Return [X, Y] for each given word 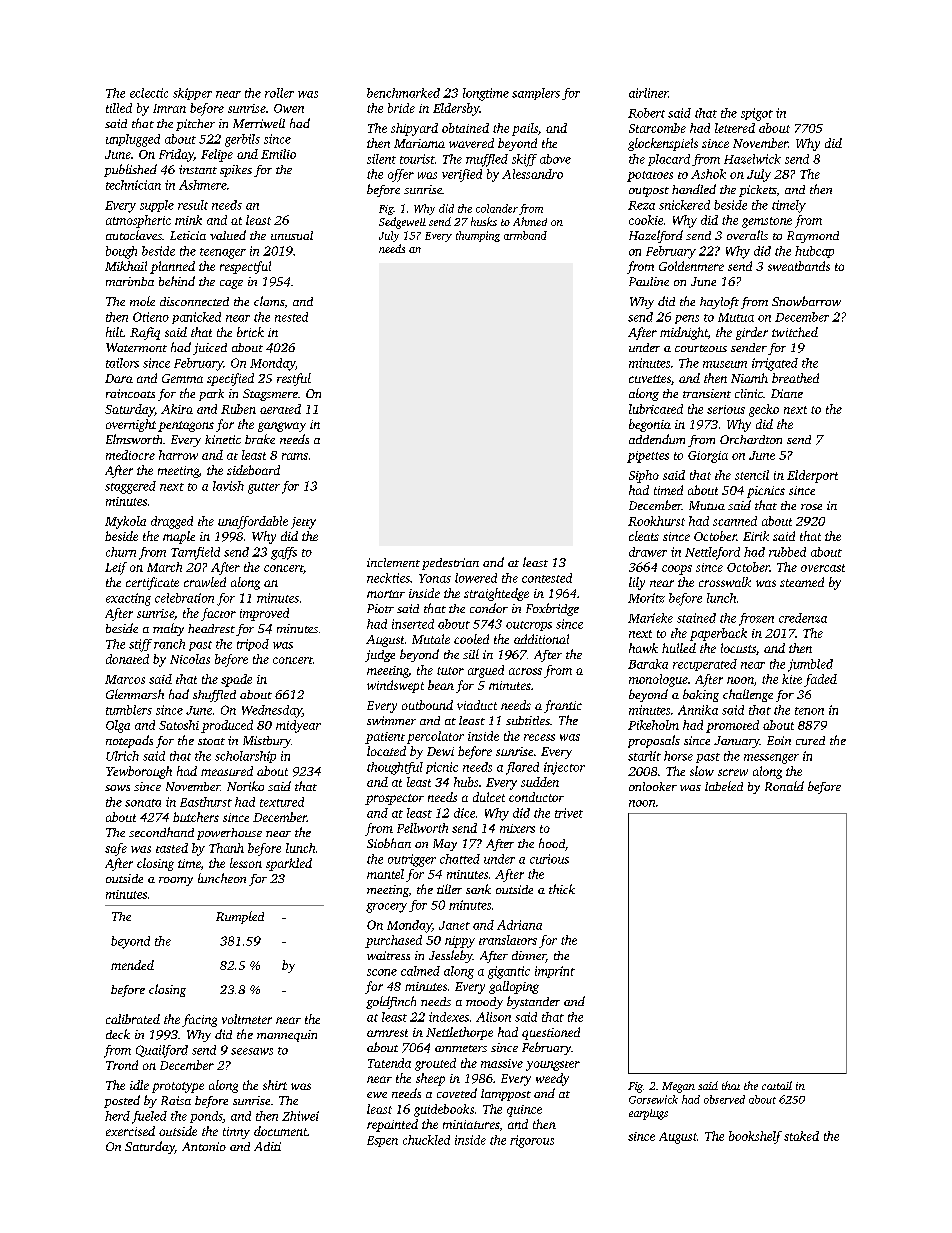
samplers [536, 94]
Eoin [779, 740]
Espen [382, 1141]
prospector [394, 799]
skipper [192, 94]
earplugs [648, 1114]
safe [116, 849]
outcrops [529, 626]
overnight [131, 425]
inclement [393, 562]
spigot [757, 114]
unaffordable [253, 522]
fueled [149, 1117]
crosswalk [725, 582]
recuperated [705, 665]
